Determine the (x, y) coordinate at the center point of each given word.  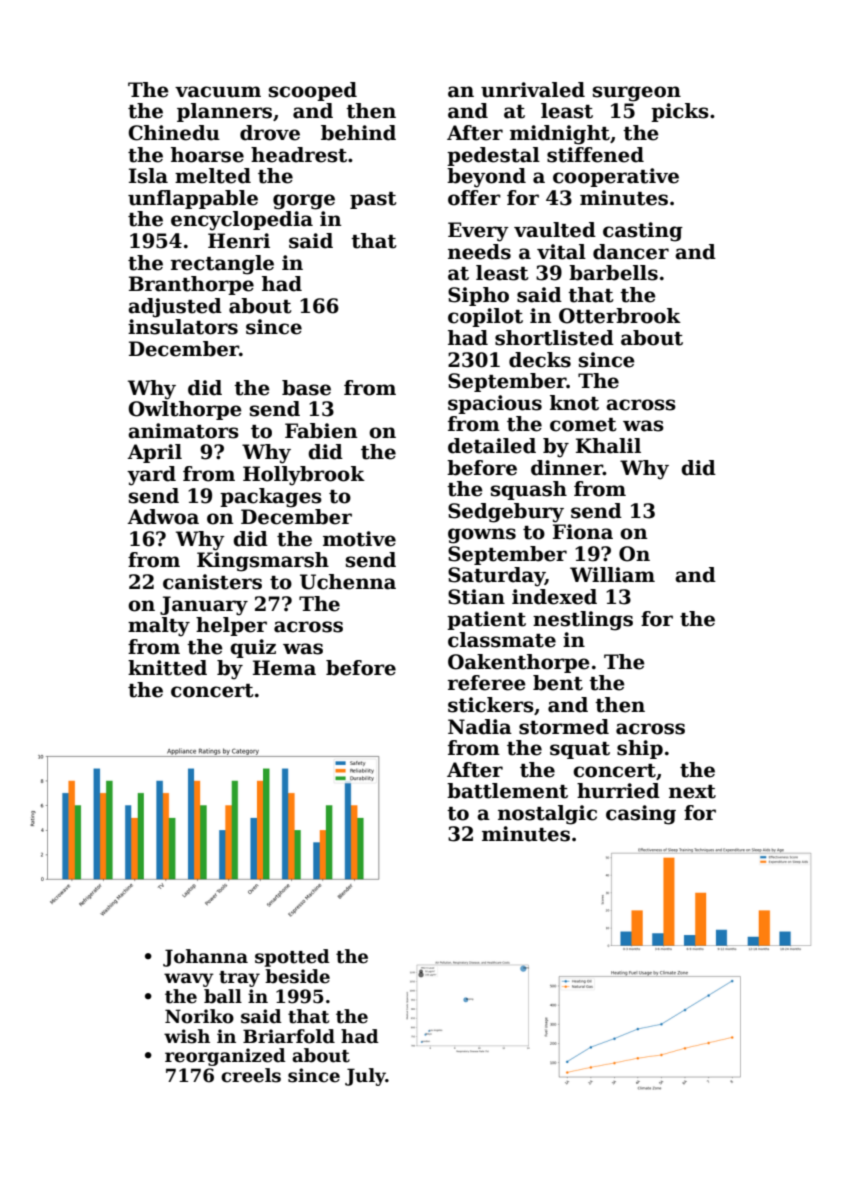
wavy (189, 980)
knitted (167, 668)
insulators (183, 327)
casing (641, 815)
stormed (564, 727)
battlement (507, 791)
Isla (148, 176)
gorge (304, 202)
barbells (613, 273)
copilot (485, 317)
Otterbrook (620, 316)
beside (297, 976)
